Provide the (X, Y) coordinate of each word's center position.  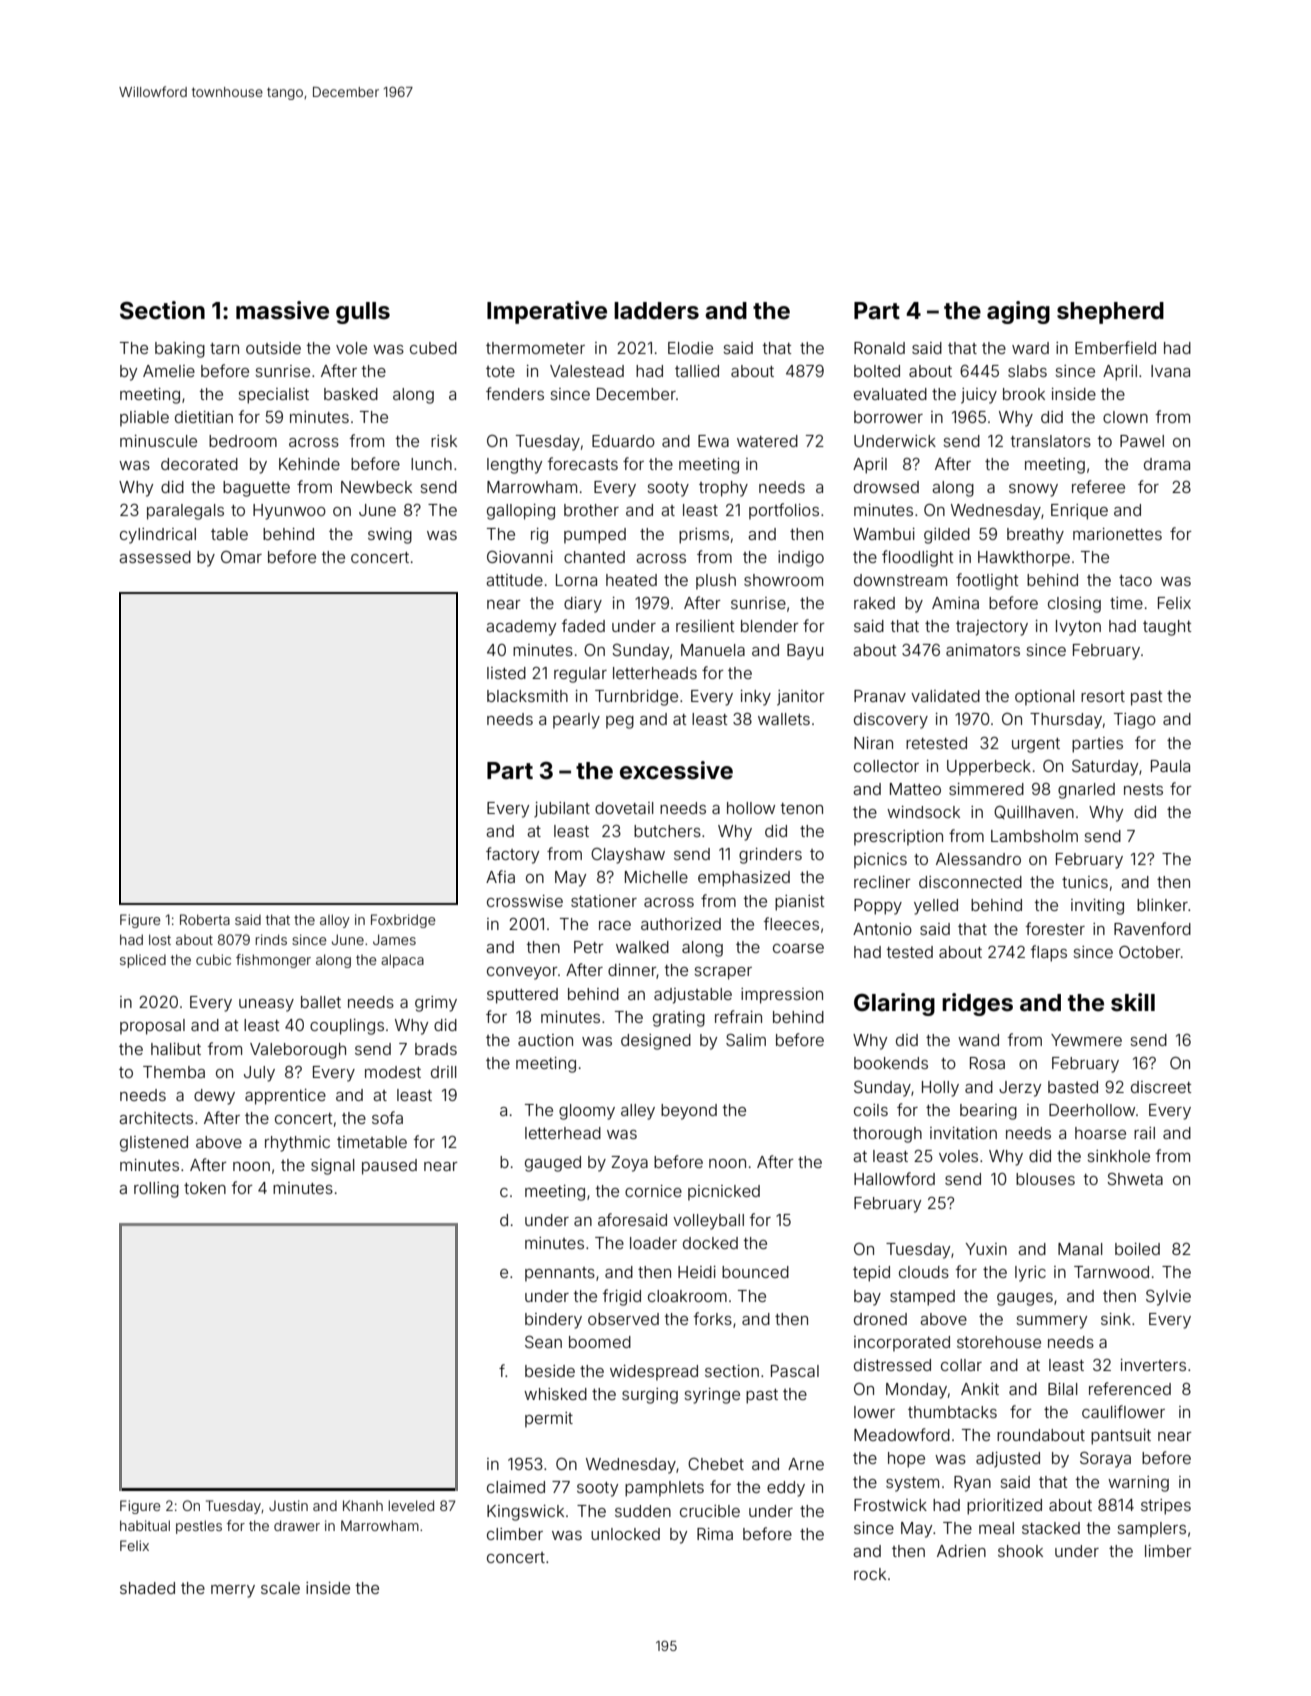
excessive (676, 770)
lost (160, 939)
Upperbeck (989, 768)
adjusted (1008, 1460)
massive (282, 310)
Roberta (205, 919)
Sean (543, 1342)
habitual (145, 1525)
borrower (888, 417)
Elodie (690, 348)
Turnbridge (636, 698)
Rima (715, 1534)
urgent (1036, 745)
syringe (712, 1396)
